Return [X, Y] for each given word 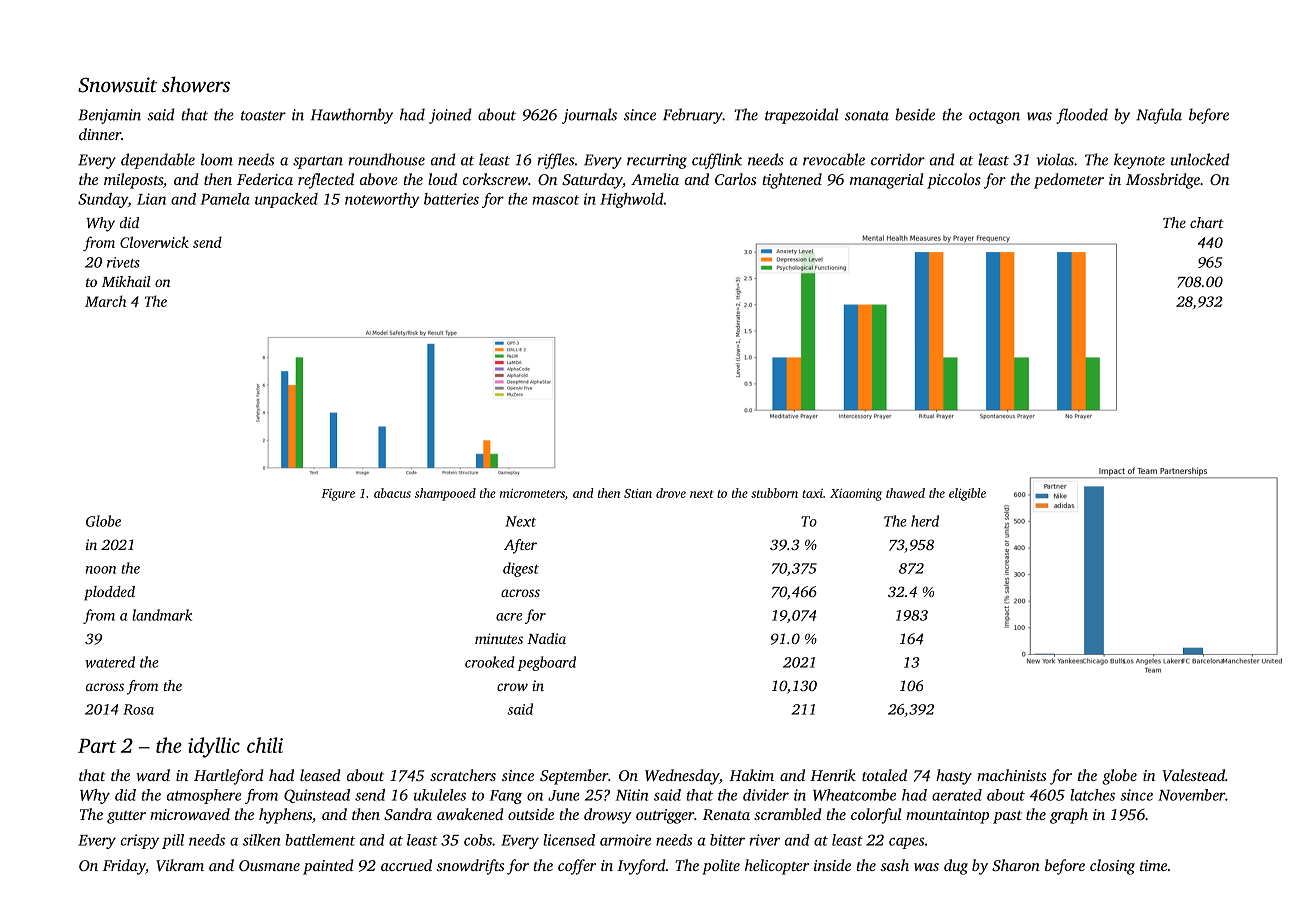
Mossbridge [1163, 181]
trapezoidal [802, 116]
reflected [326, 181]
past [1007, 817]
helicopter [777, 867]
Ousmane [269, 865]
